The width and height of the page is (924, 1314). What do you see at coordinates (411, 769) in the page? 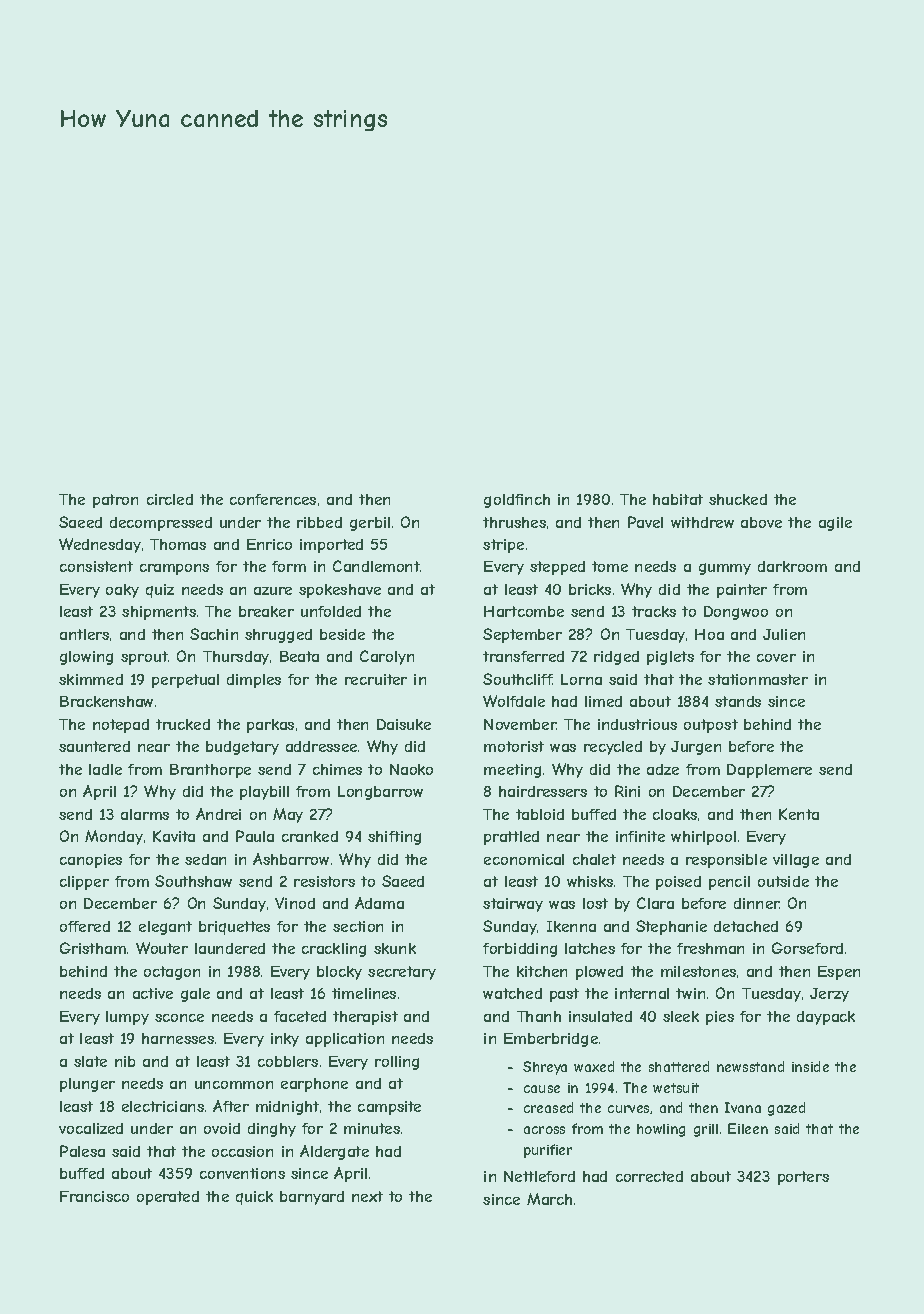
I see `Naoko` at bounding box center [411, 769].
